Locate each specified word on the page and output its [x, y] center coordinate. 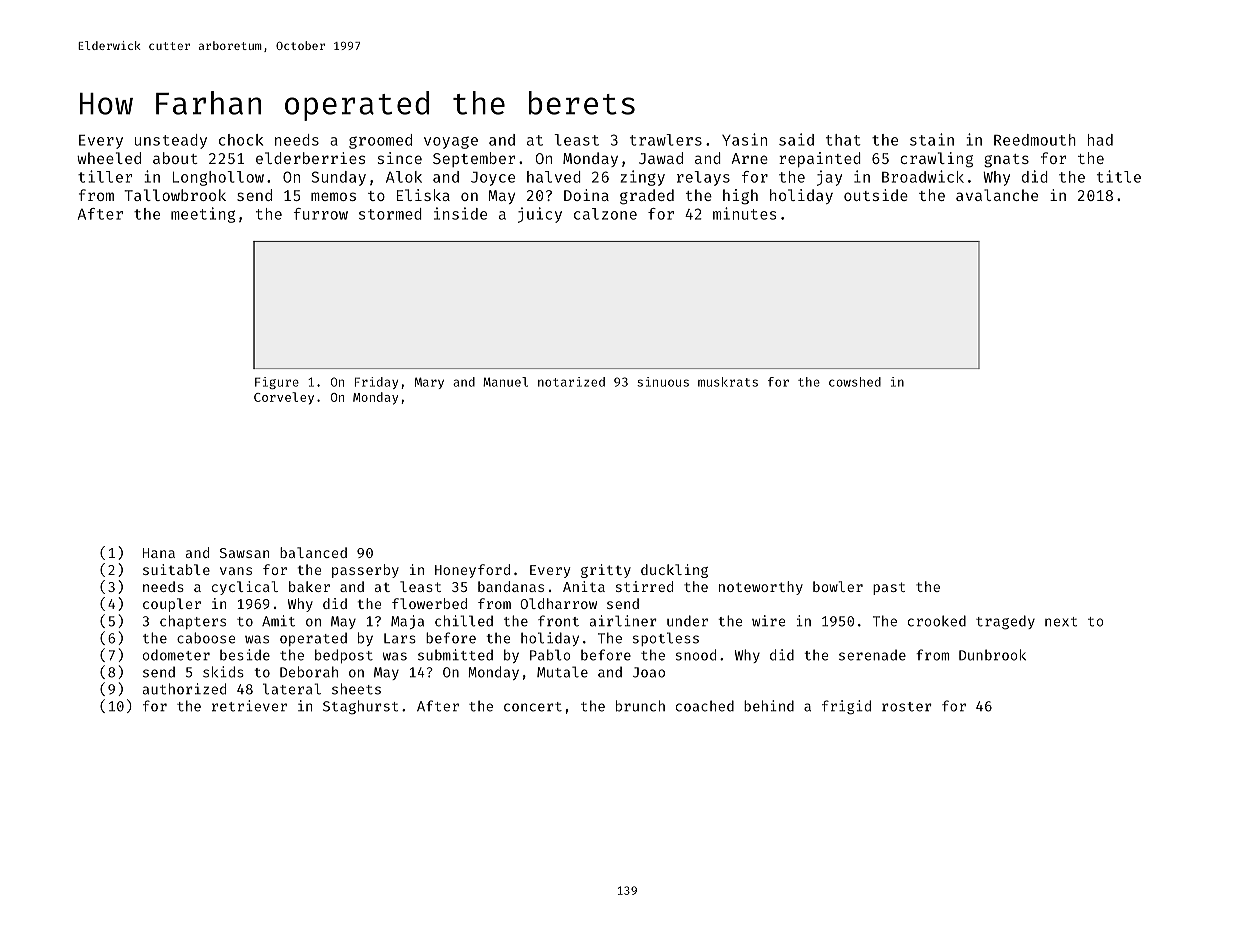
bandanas [511, 586]
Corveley [284, 398]
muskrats [728, 382]
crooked [937, 621]
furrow [320, 214]
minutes [744, 213]
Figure [277, 383]
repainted [820, 159]
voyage [451, 142]
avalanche [997, 195]
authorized [184, 689]
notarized [571, 382]
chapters [193, 622]
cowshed [855, 382]
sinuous [663, 382]
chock [241, 140]
